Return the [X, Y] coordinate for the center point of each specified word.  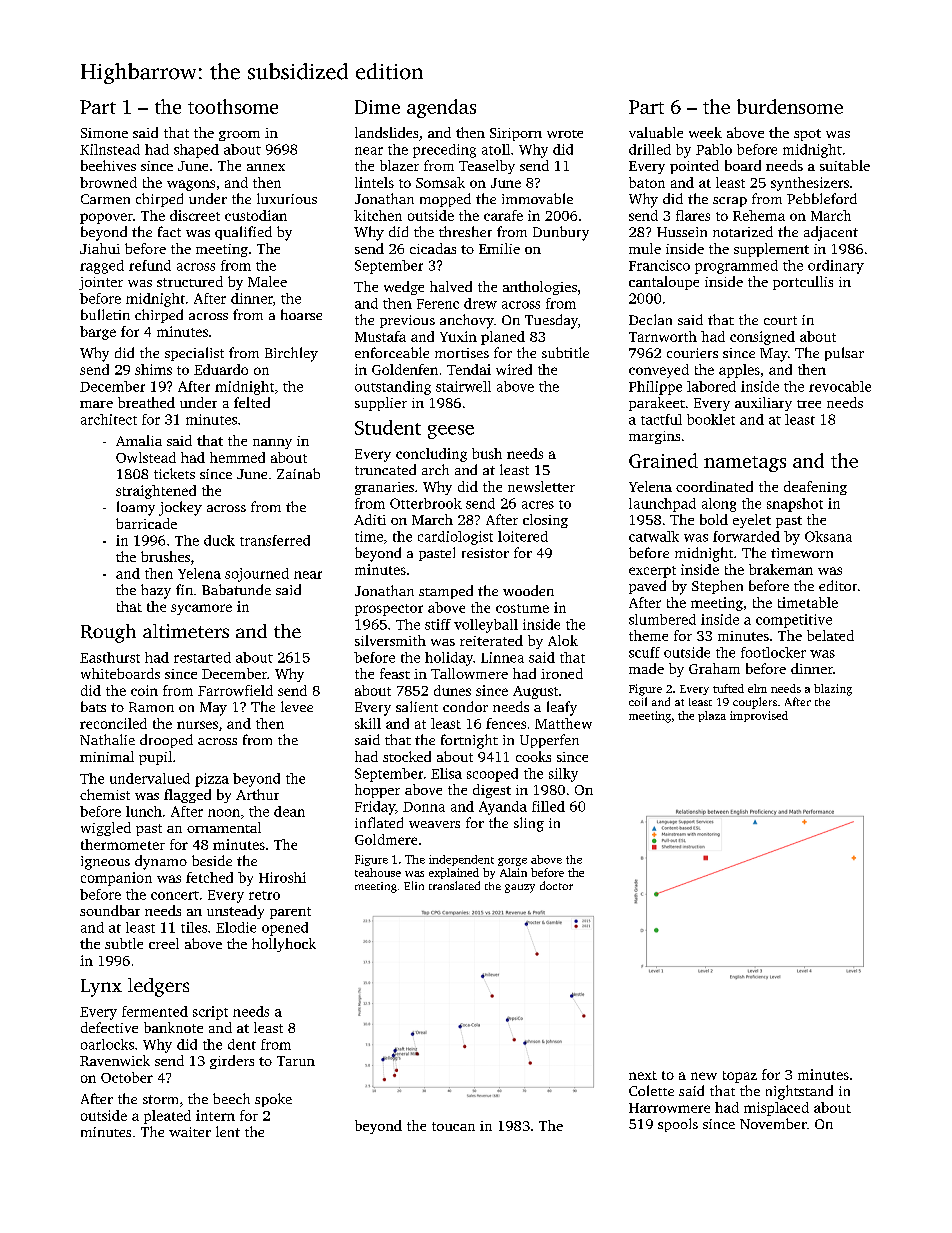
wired [514, 369]
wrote [565, 134]
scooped [492, 775]
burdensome [790, 106]
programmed [736, 267]
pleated [167, 1117]
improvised [759, 716]
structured [190, 281]
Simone [104, 133]
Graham [714, 668]
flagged [187, 796]
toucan [453, 1126]
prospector [389, 610]
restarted [202, 657]
